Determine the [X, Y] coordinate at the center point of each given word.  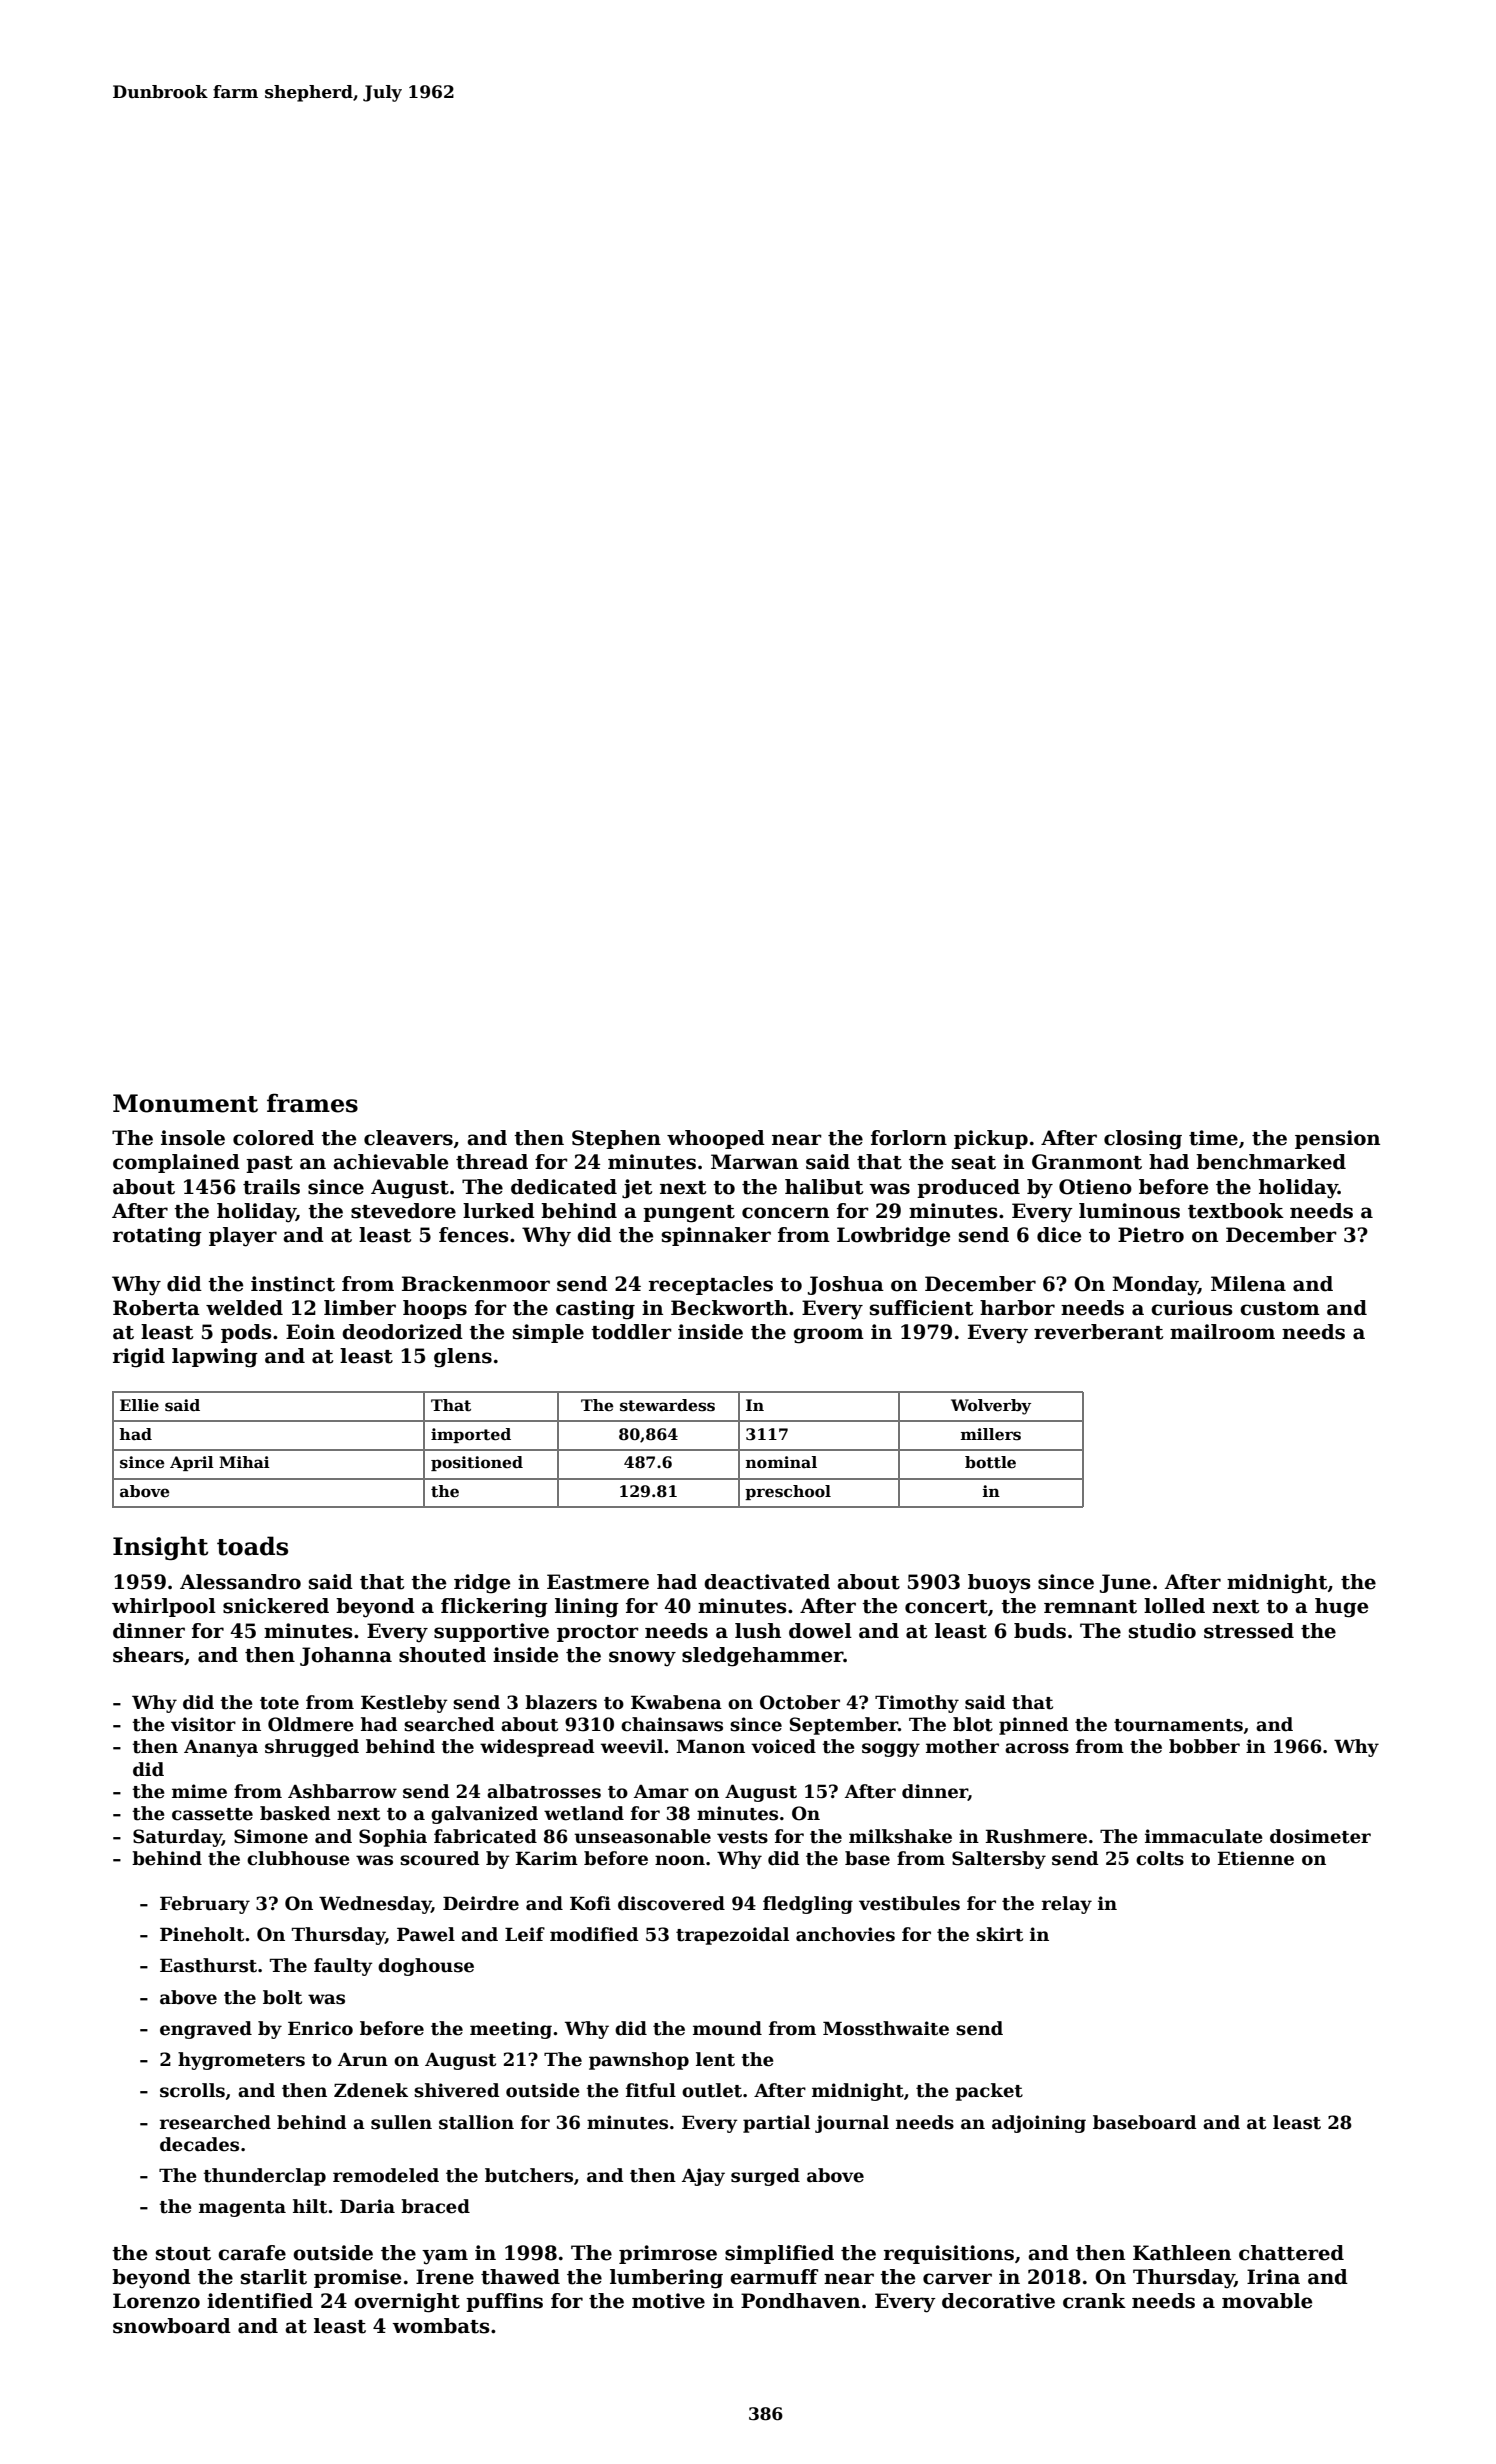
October [800, 1702]
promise [357, 2278]
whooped [716, 1139]
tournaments [1178, 1725]
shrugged [312, 1748]
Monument [185, 1103]
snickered [276, 1606]
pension [1337, 1139]
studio [1162, 1631]
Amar [661, 1792]
